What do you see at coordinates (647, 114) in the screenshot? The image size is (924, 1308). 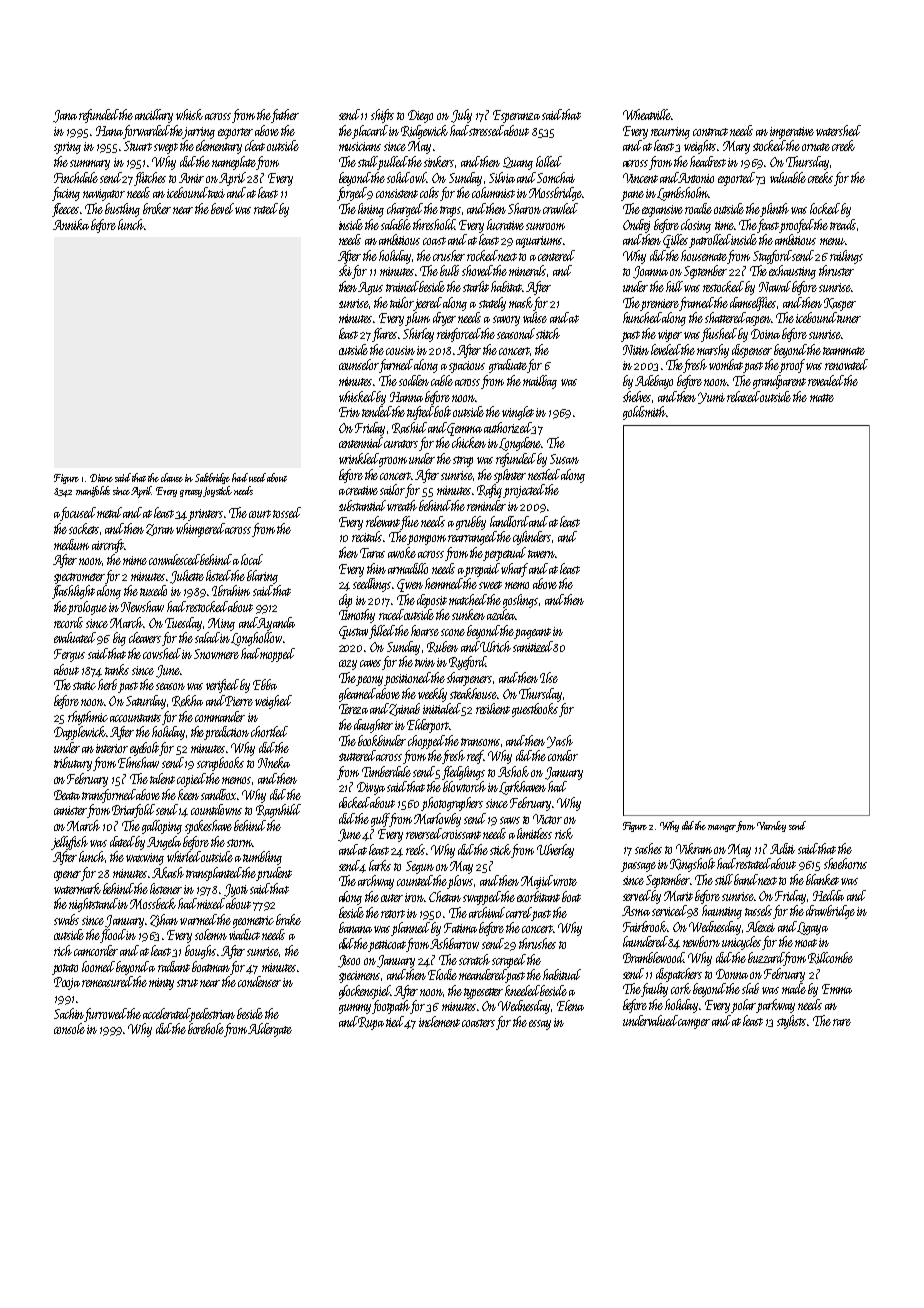 I see `Wheatville` at bounding box center [647, 114].
